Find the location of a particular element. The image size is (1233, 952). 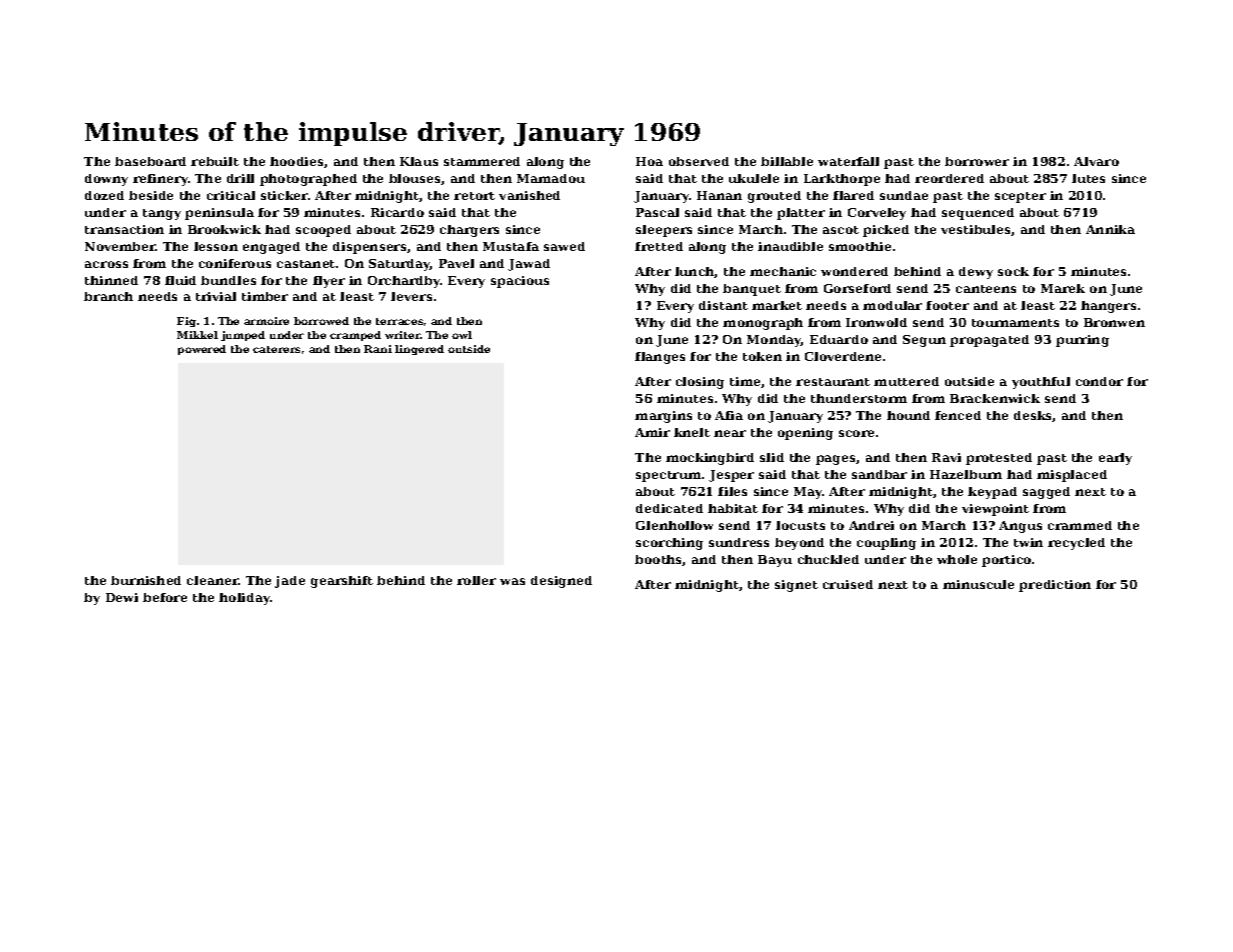

Glenhollow is located at coordinates (674, 525).
